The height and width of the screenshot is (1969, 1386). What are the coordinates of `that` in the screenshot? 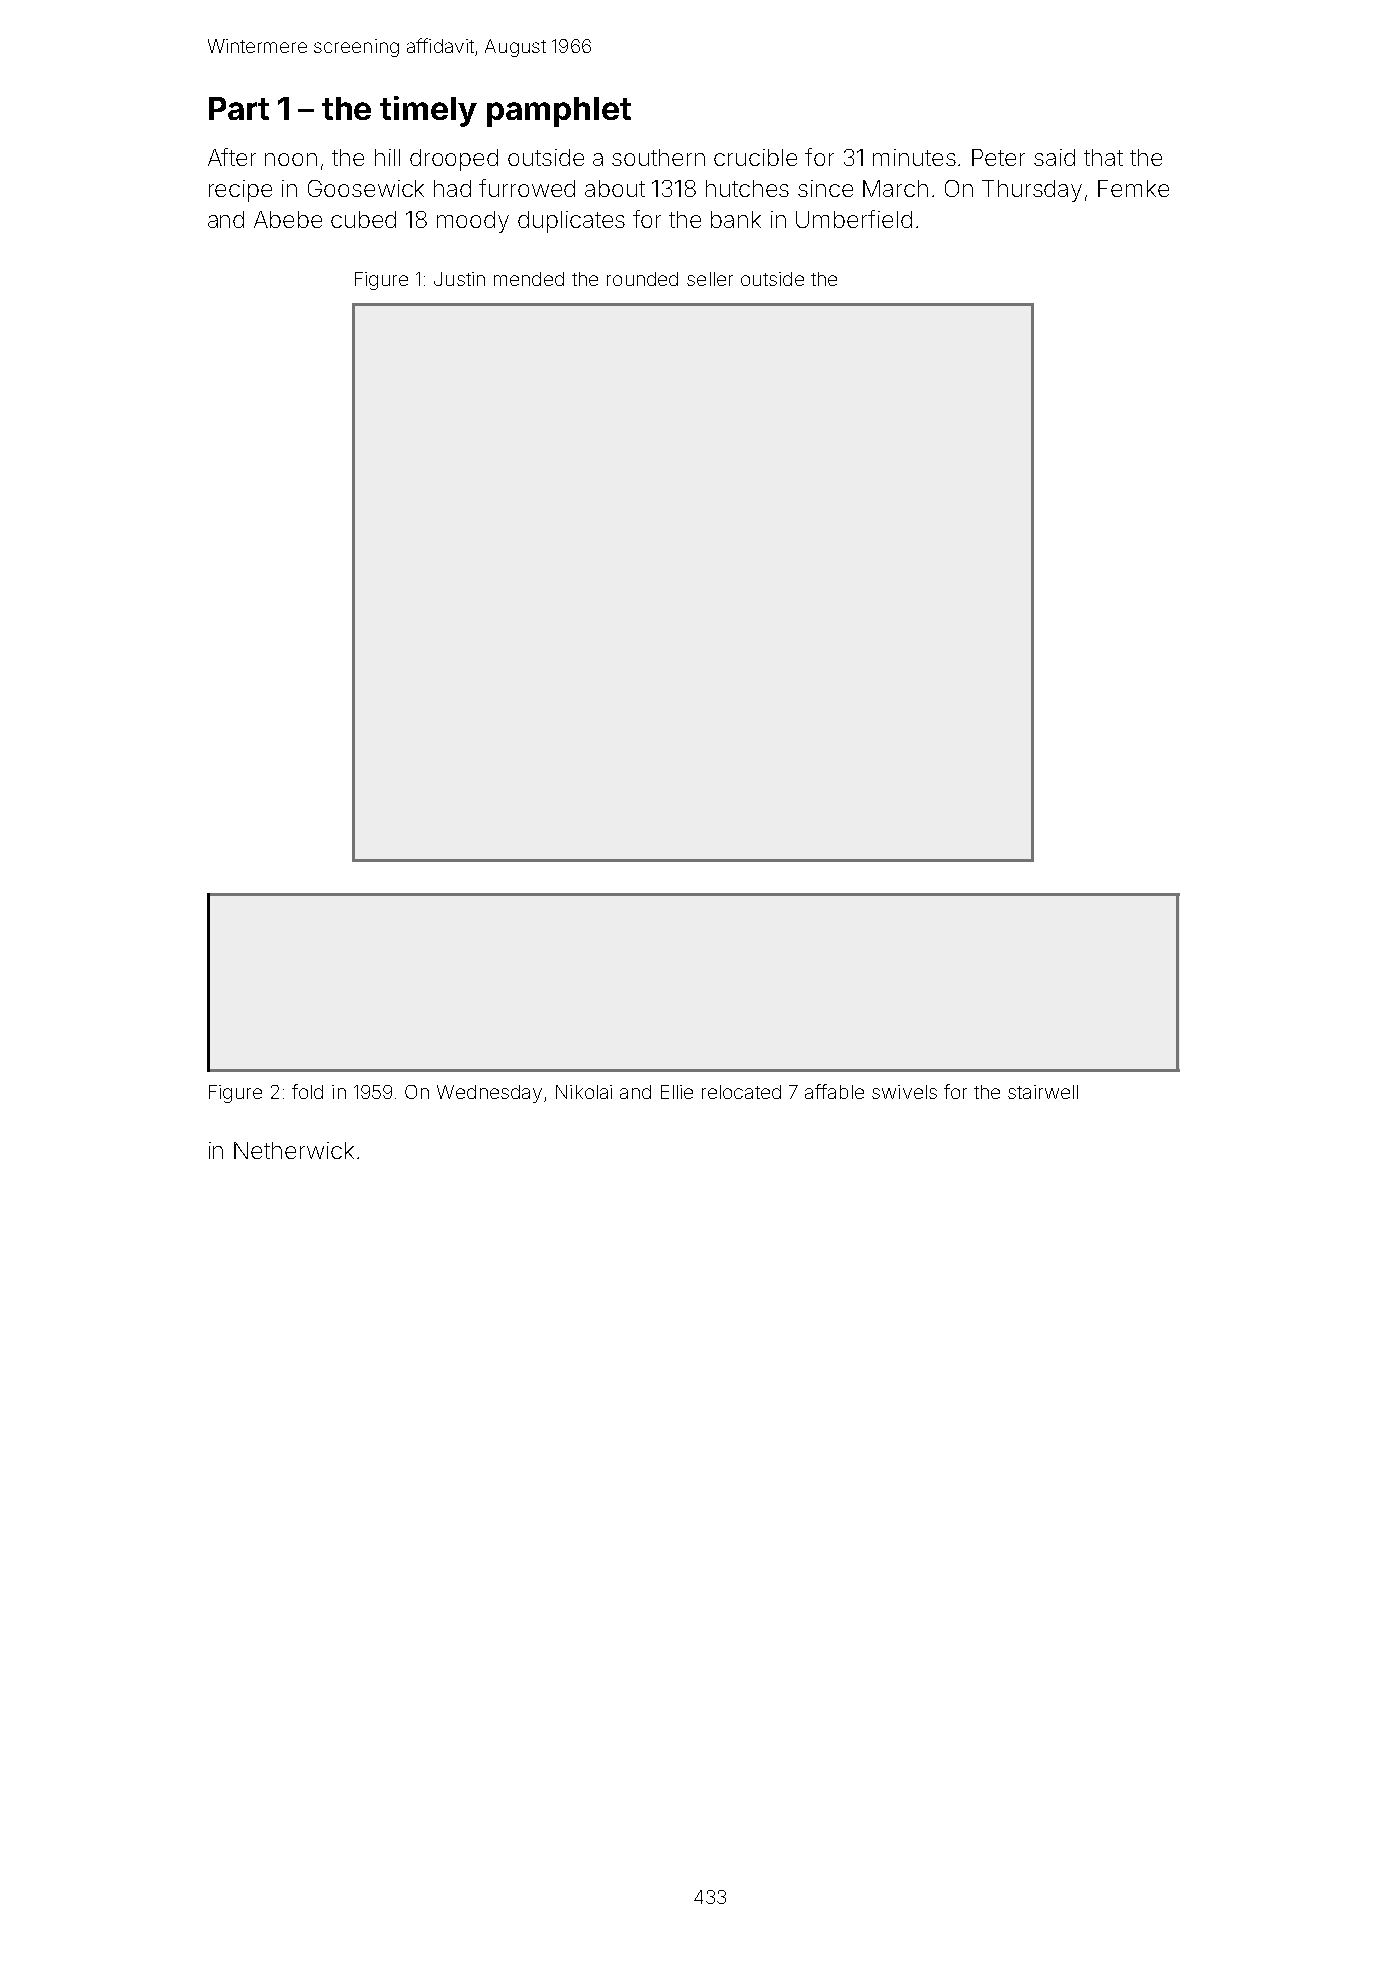 It's located at (1103, 157).
